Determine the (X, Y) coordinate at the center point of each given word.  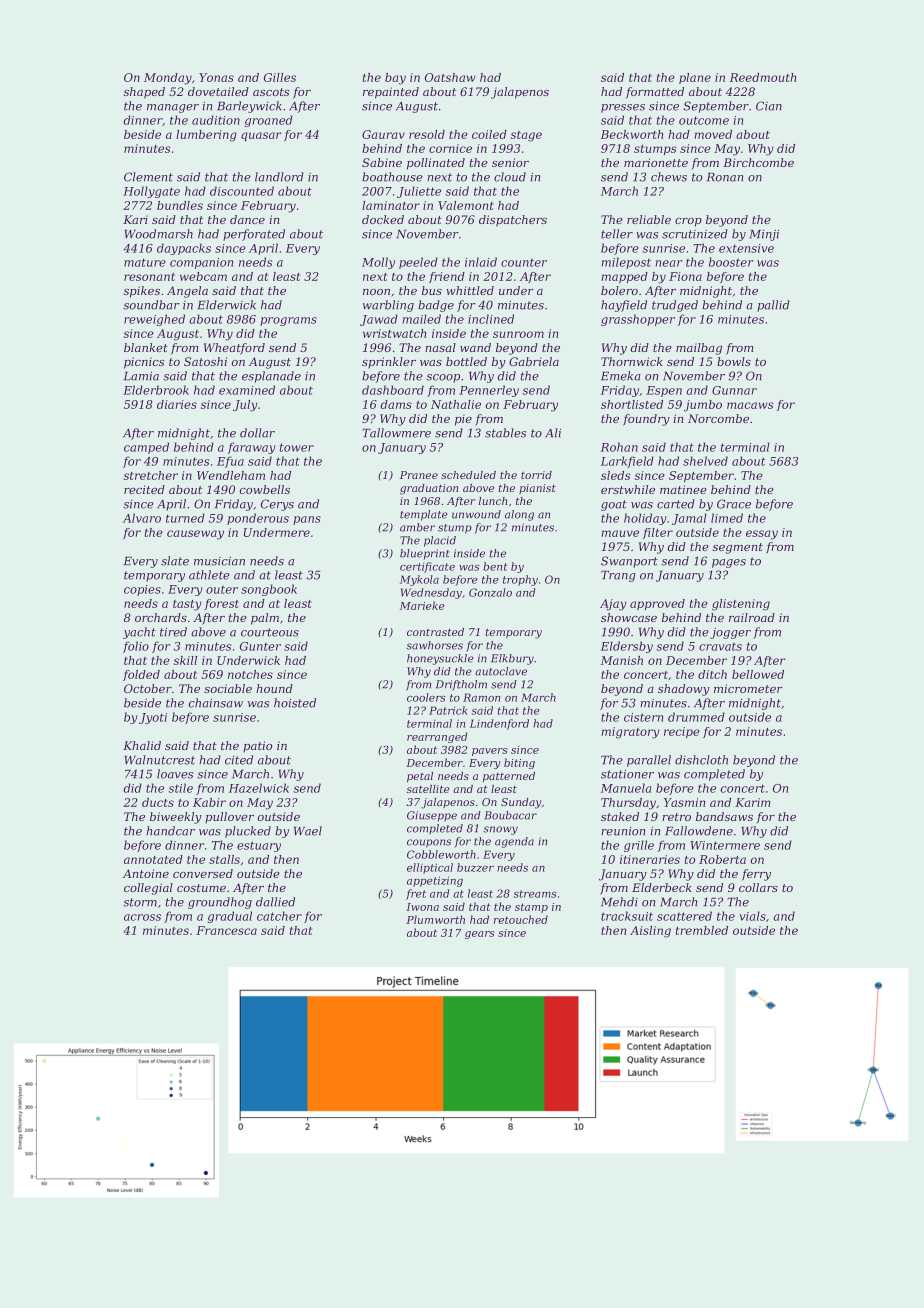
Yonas (216, 77)
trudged (675, 306)
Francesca (226, 930)
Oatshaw (450, 77)
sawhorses (434, 645)
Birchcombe (758, 162)
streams (535, 894)
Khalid (142, 745)
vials (752, 916)
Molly (378, 263)
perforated (254, 235)
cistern (643, 717)
